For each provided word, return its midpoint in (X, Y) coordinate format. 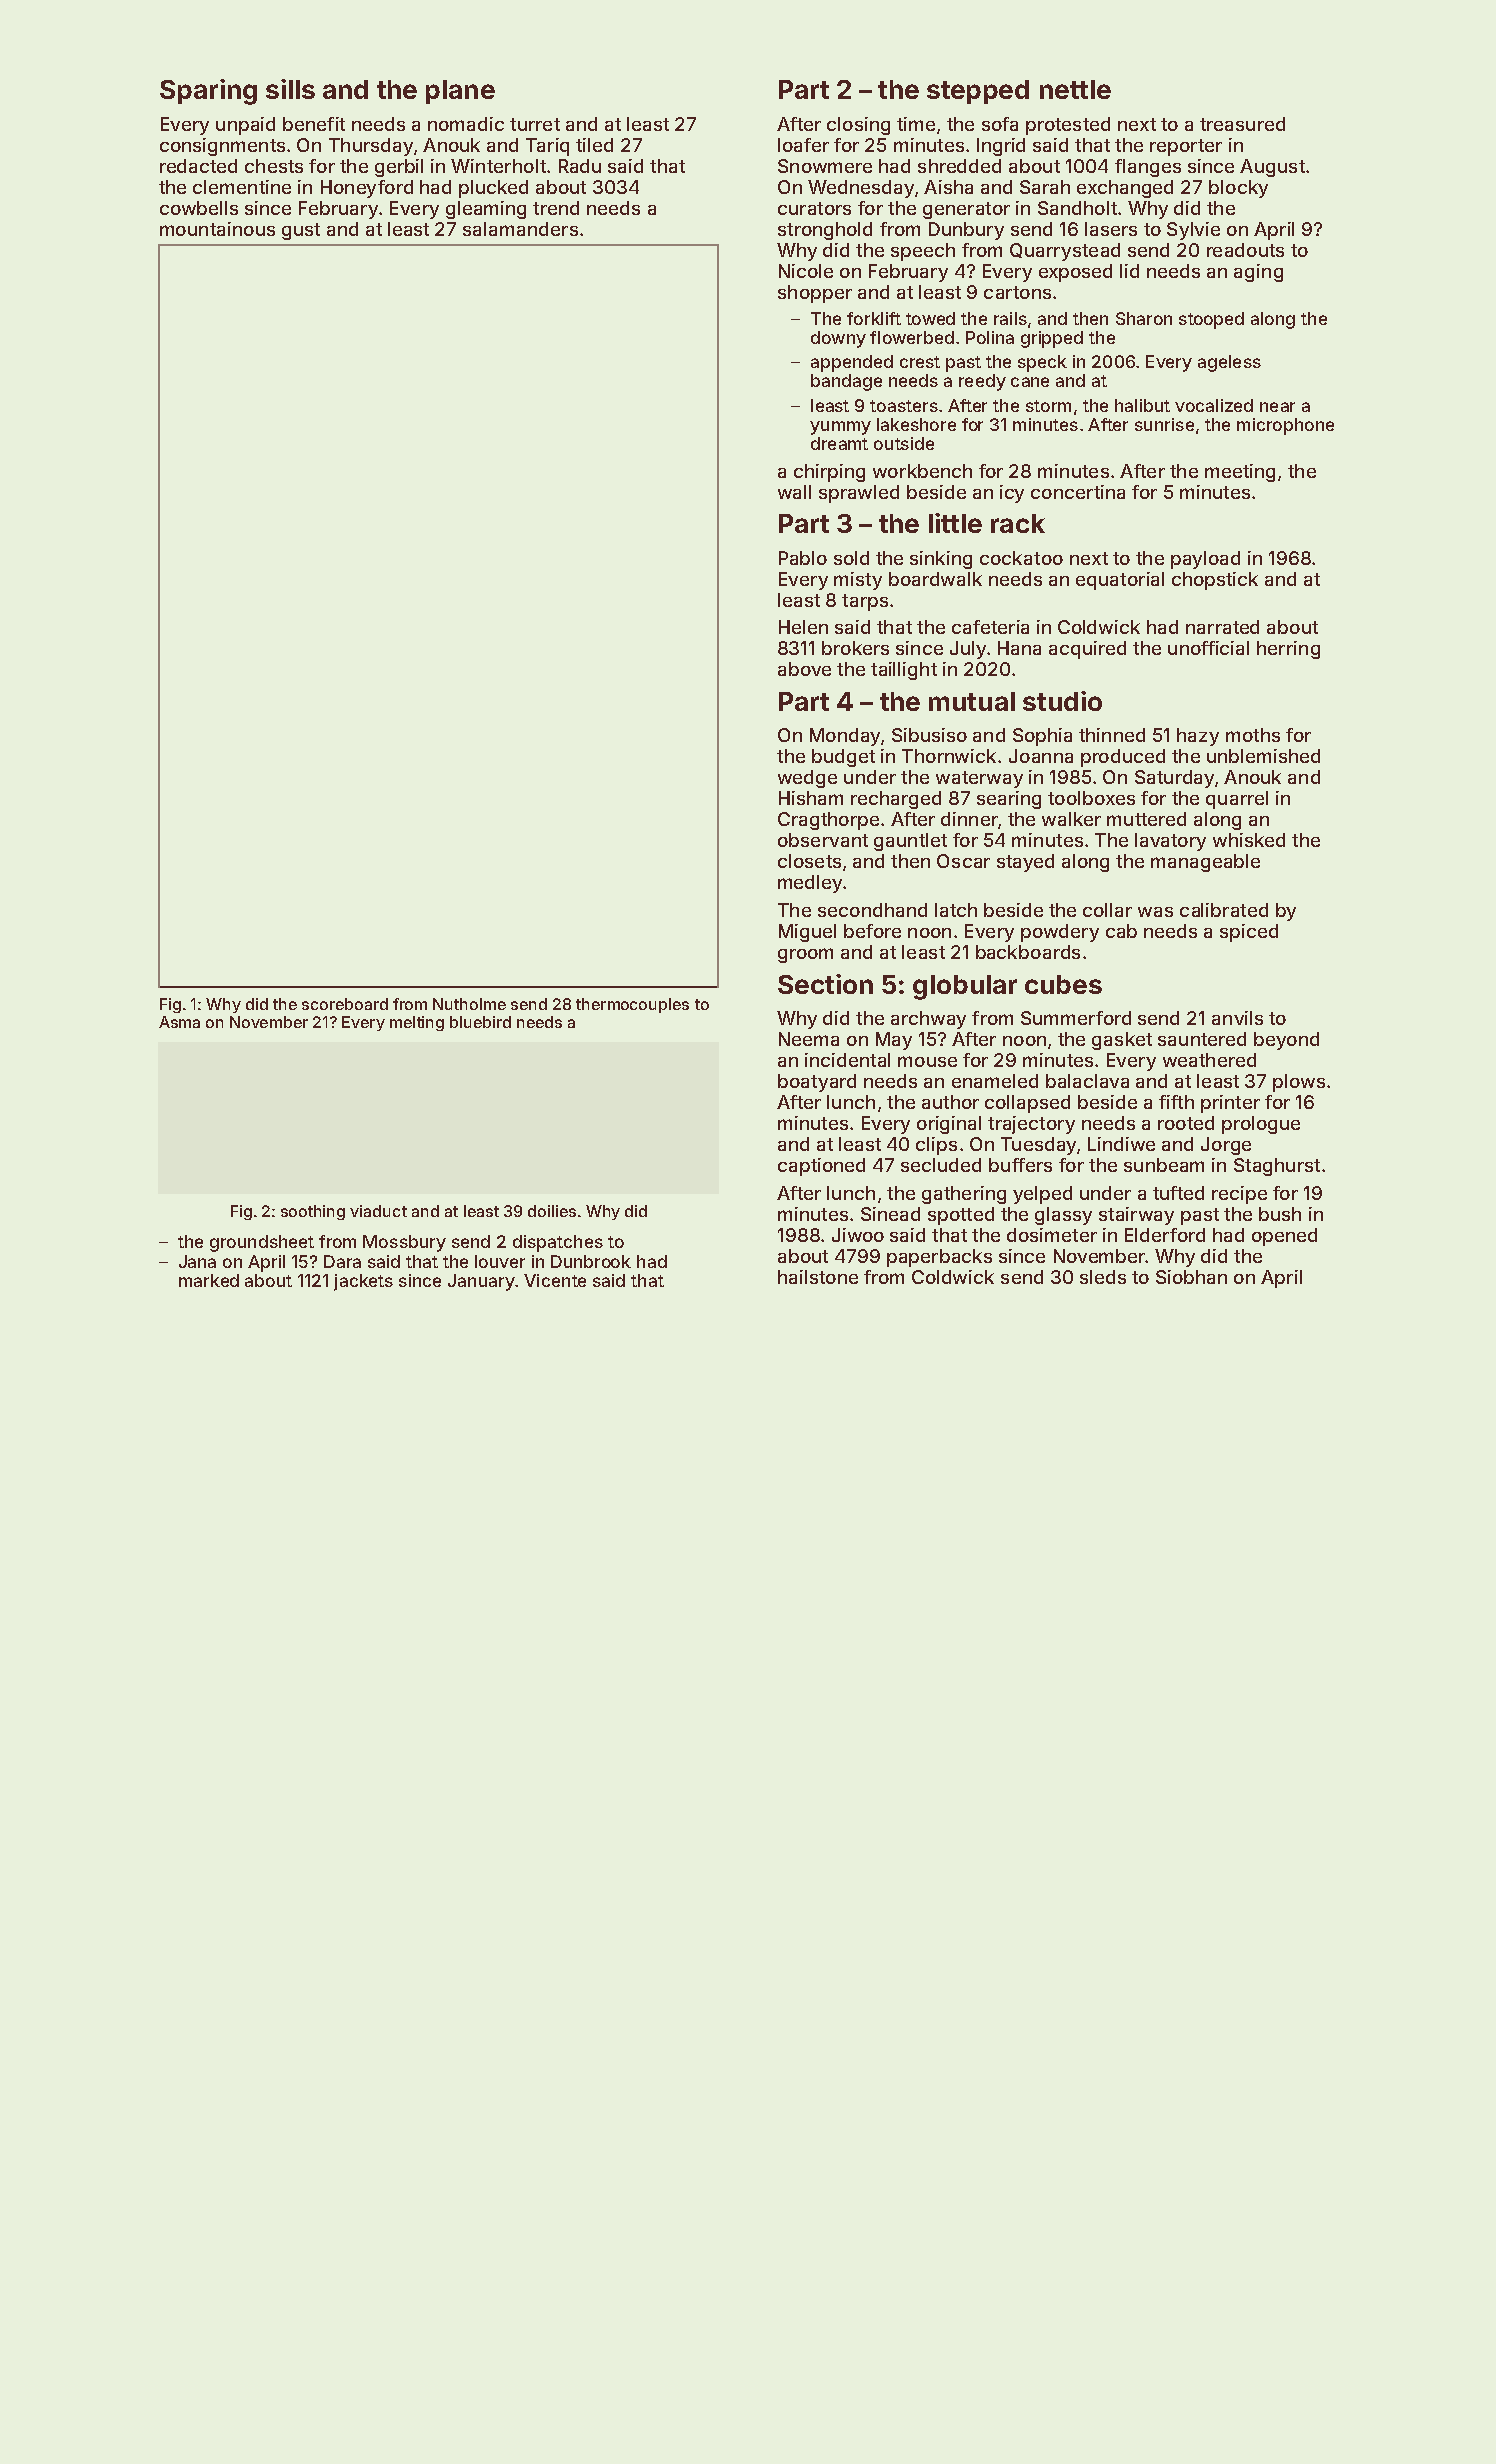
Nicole (806, 271)
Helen (803, 627)
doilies (552, 1211)
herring (1288, 650)
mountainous (217, 229)
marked (209, 1280)
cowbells (199, 208)
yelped (1042, 1195)
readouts (1245, 250)
